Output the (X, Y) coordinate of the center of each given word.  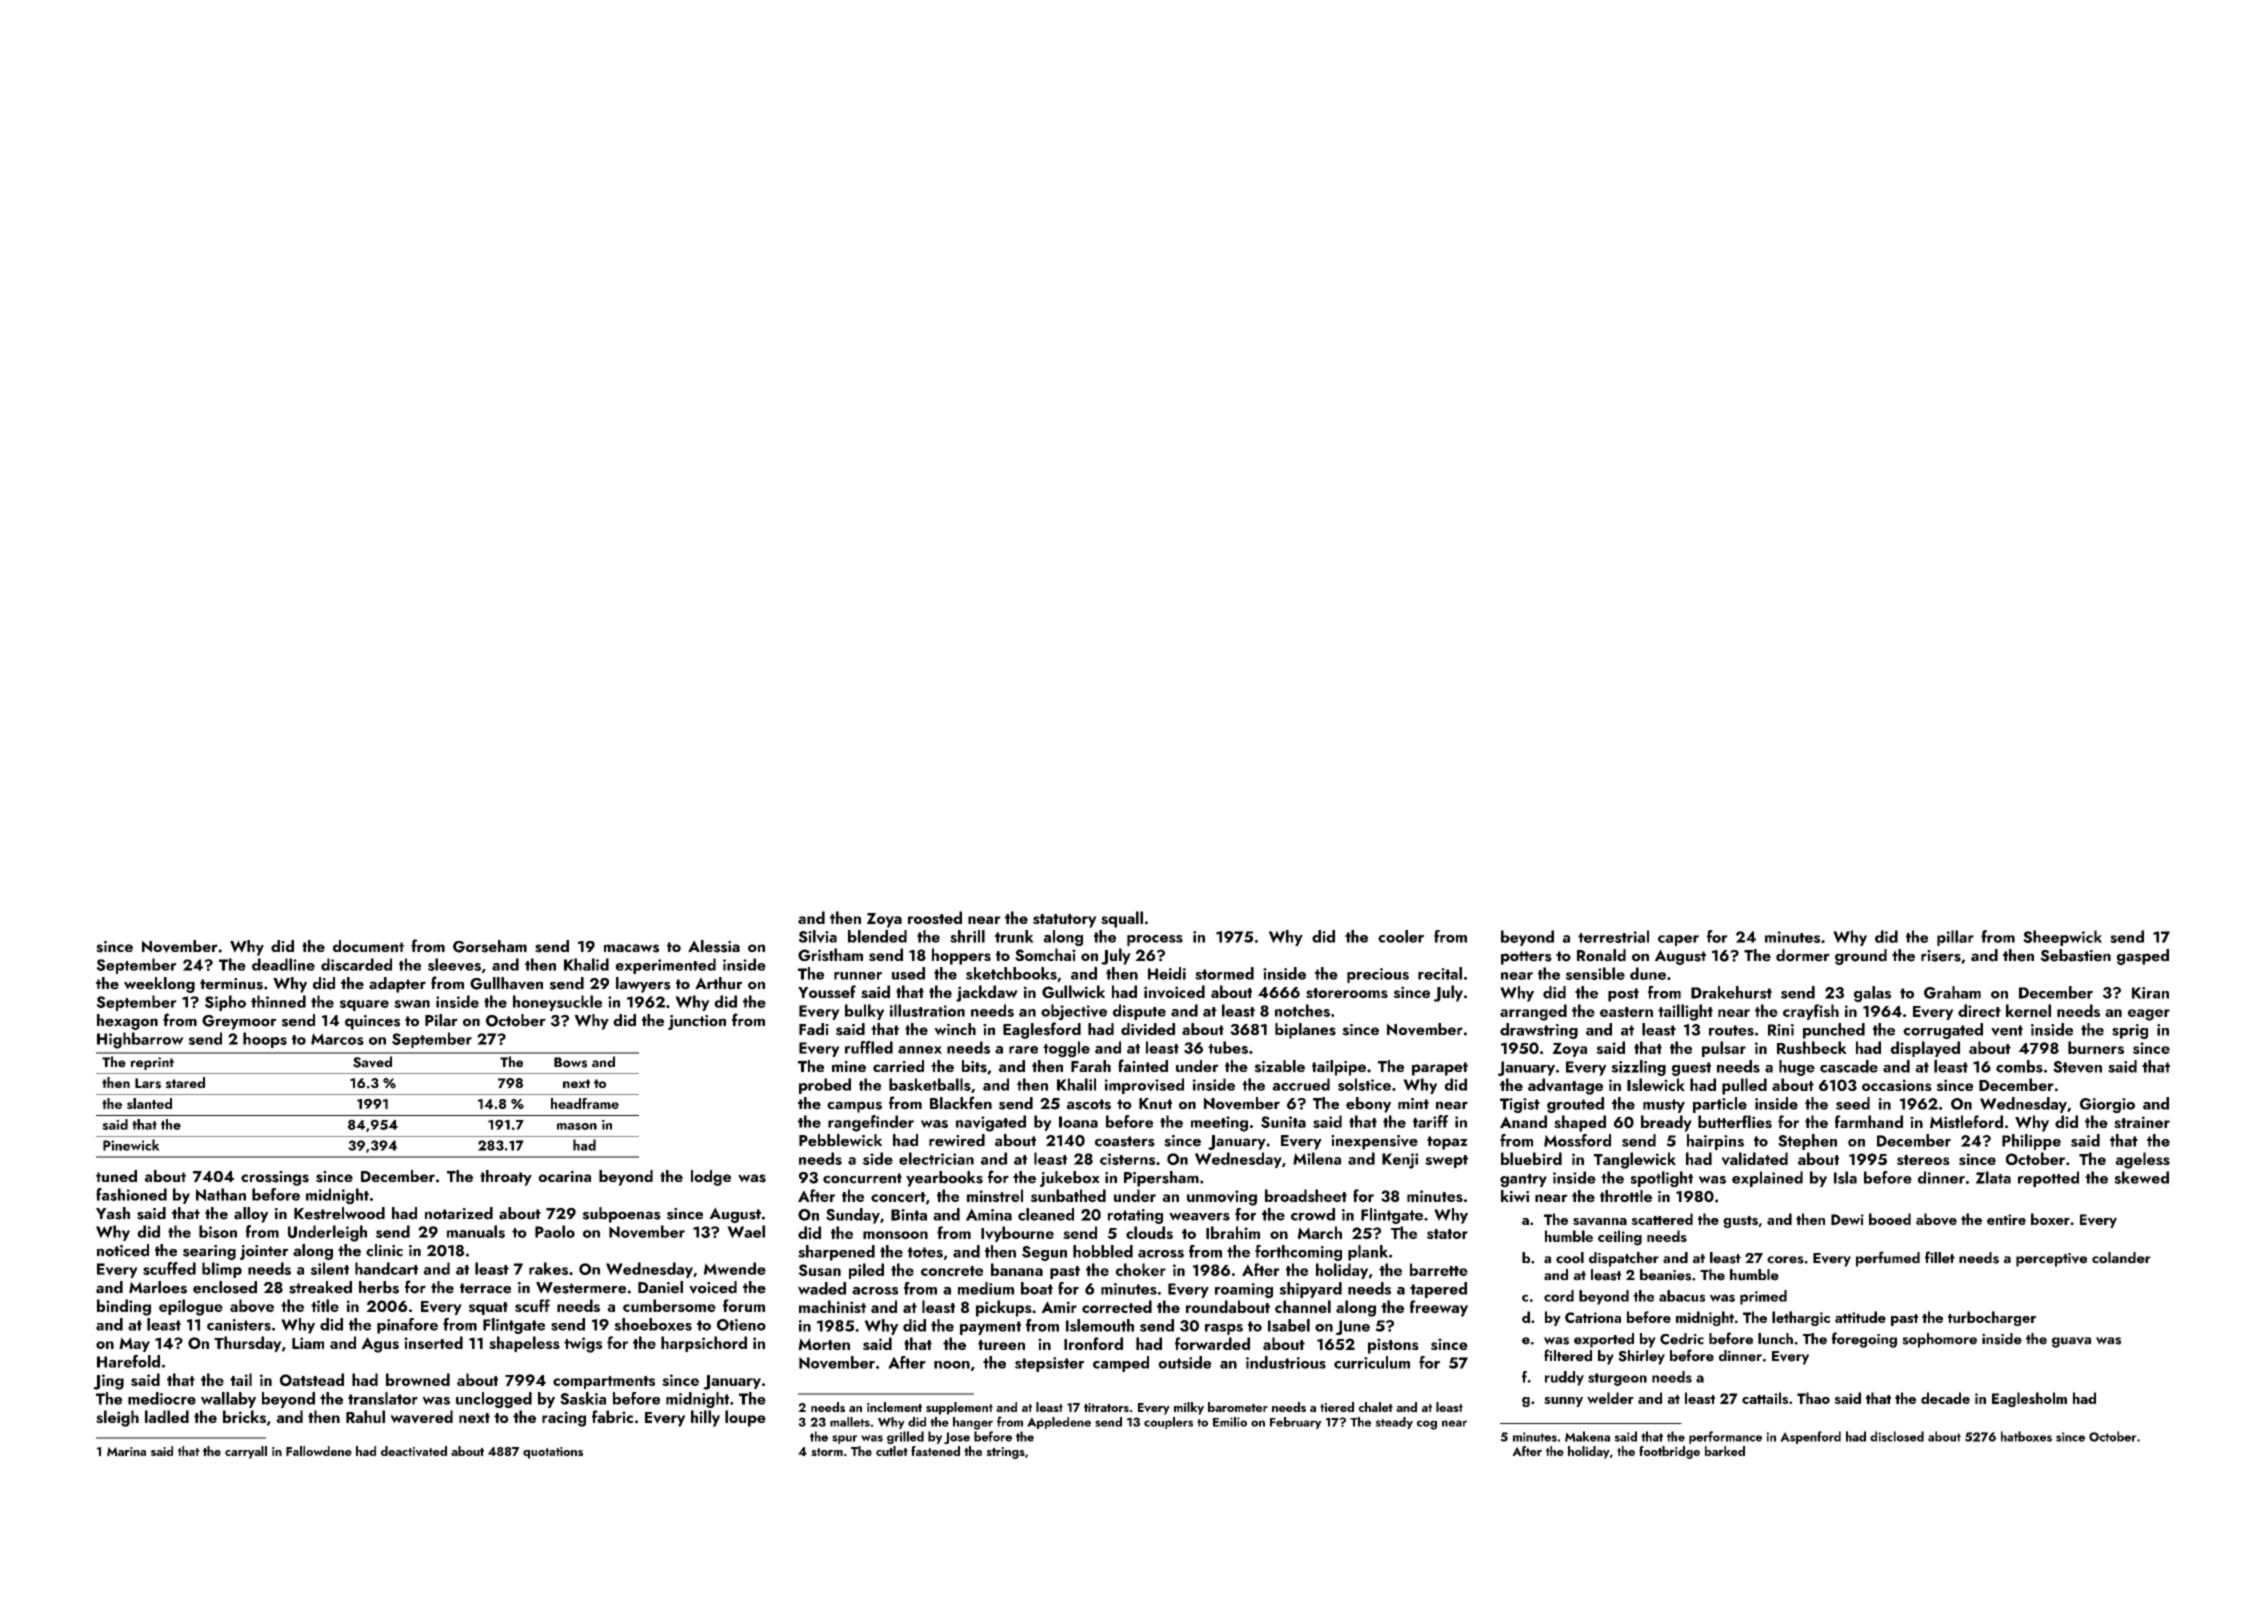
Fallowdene (319, 1451)
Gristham (830, 954)
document (368, 946)
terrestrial (1613, 936)
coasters (1125, 1141)
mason (577, 1126)
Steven (2077, 1067)
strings (1005, 1453)
